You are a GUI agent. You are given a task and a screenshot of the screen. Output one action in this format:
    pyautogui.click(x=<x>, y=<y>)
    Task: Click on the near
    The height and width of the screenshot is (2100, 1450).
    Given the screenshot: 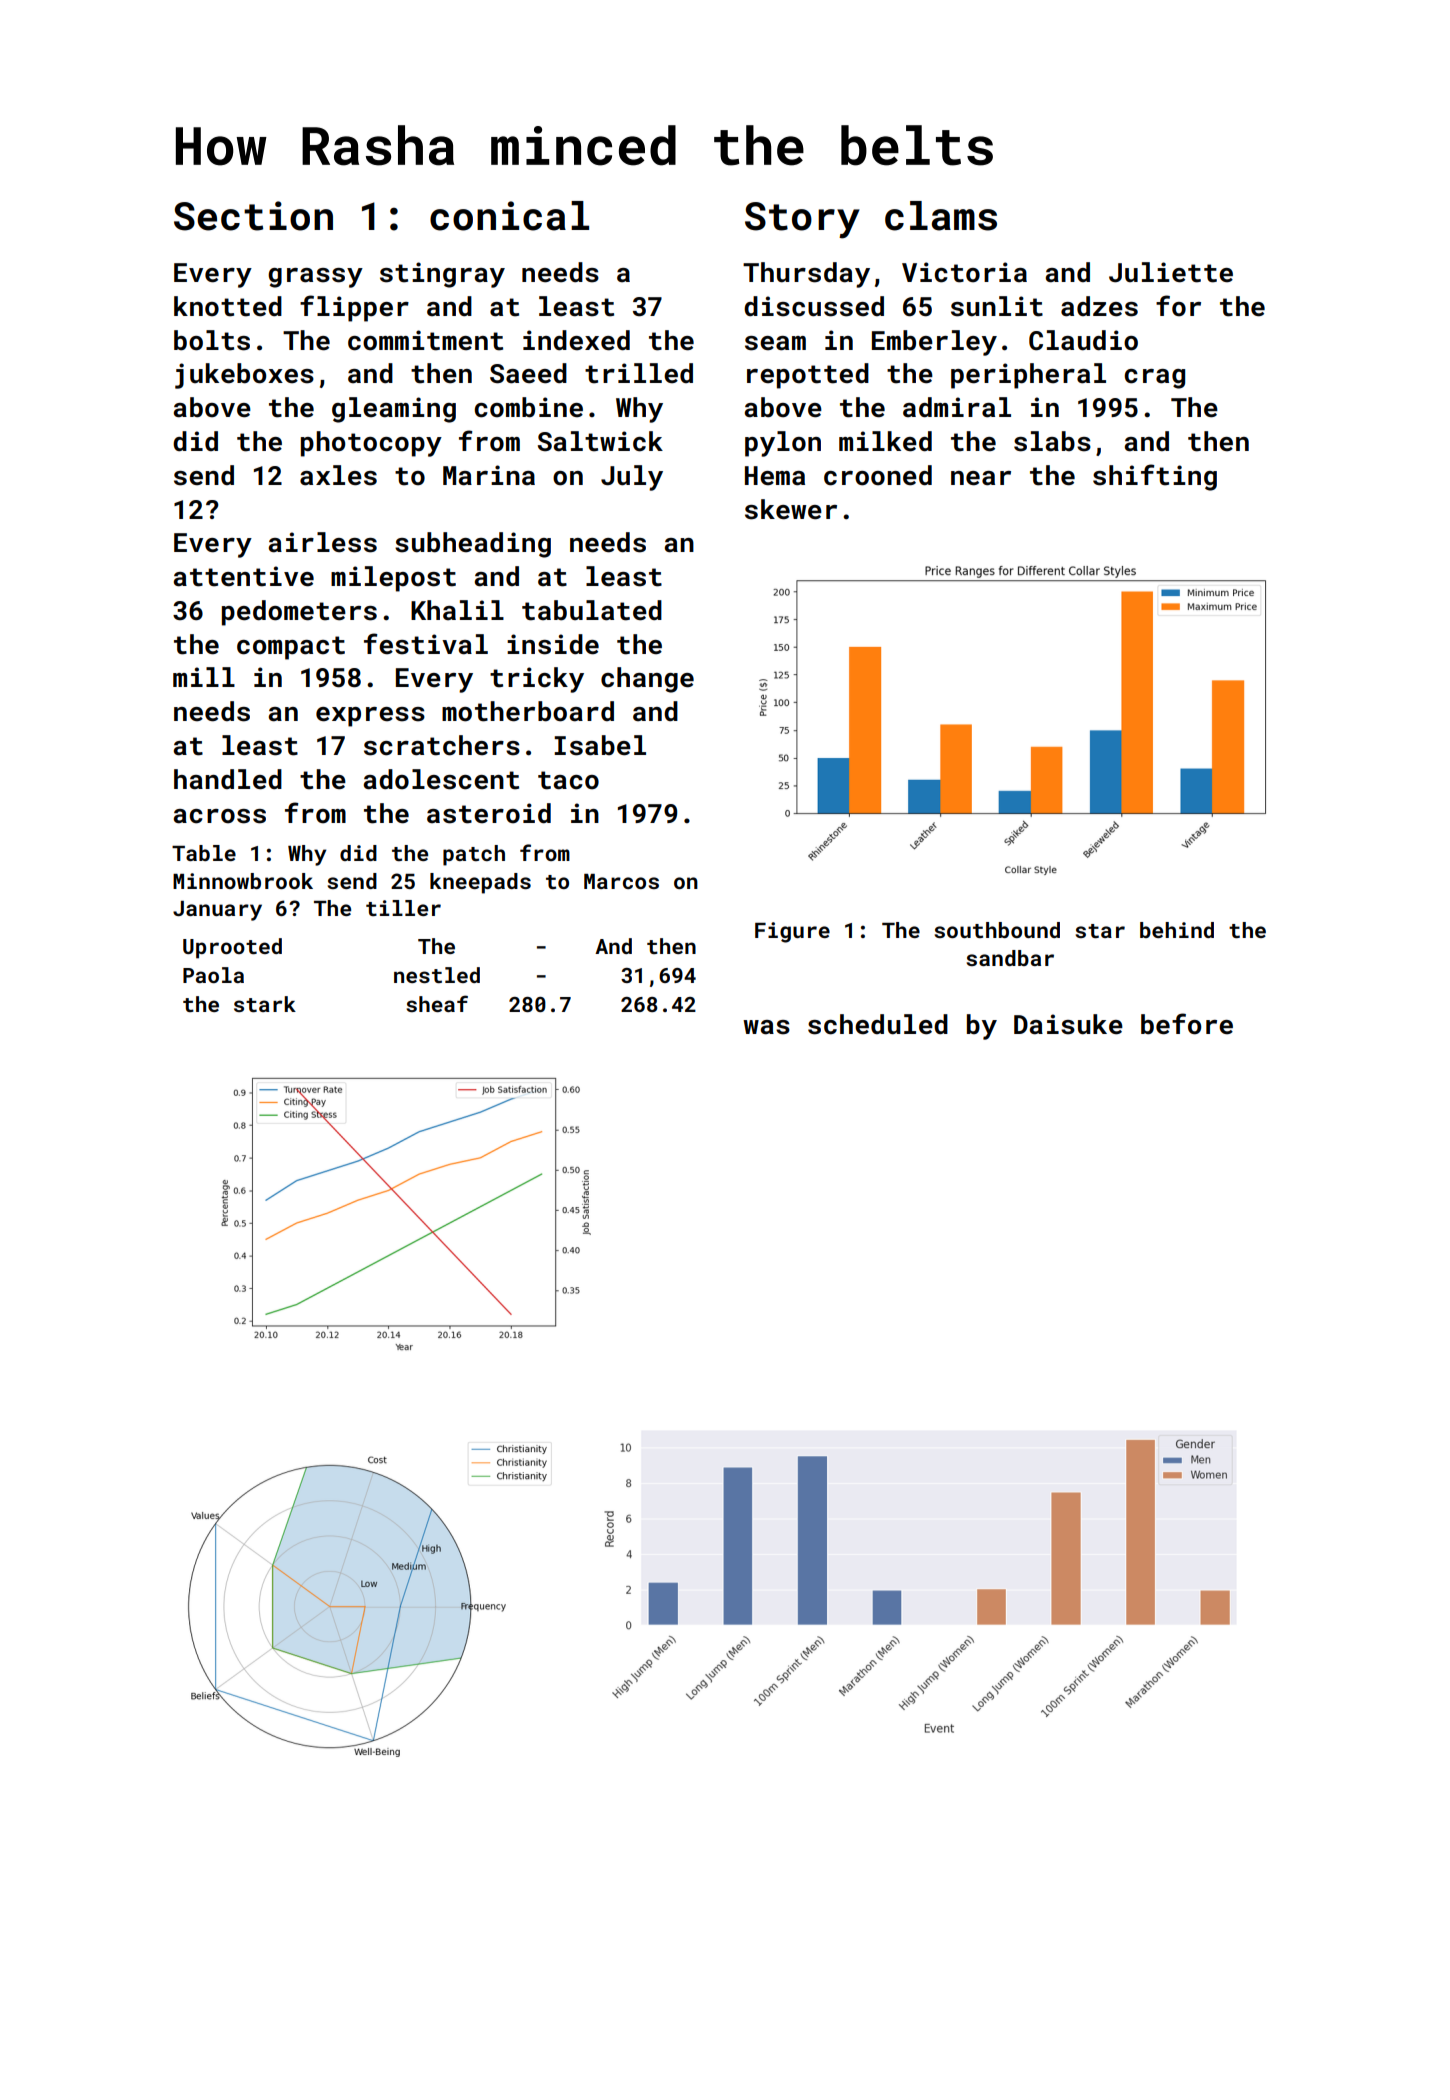 What is the action you would take?
    pyautogui.click(x=981, y=478)
